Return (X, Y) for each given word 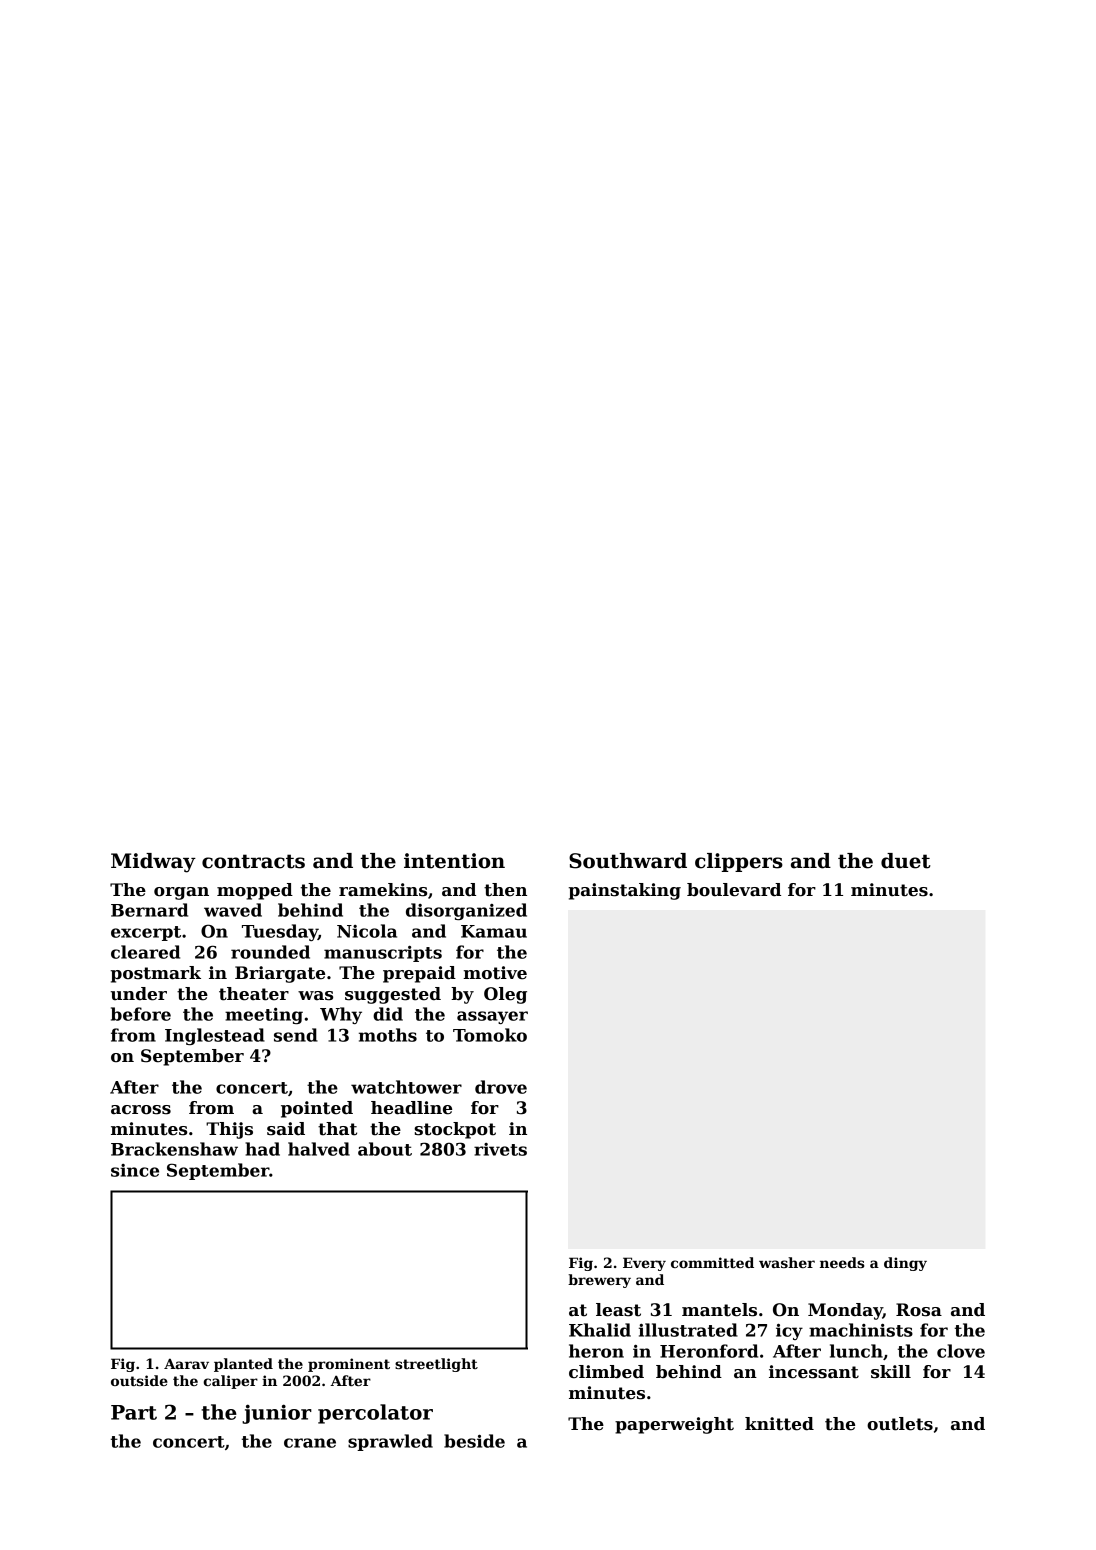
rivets (500, 1149)
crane (310, 1443)
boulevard (734, 890)
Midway (153, 863)
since (135, 1170)
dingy (905, 1264)
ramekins (383, 890)
